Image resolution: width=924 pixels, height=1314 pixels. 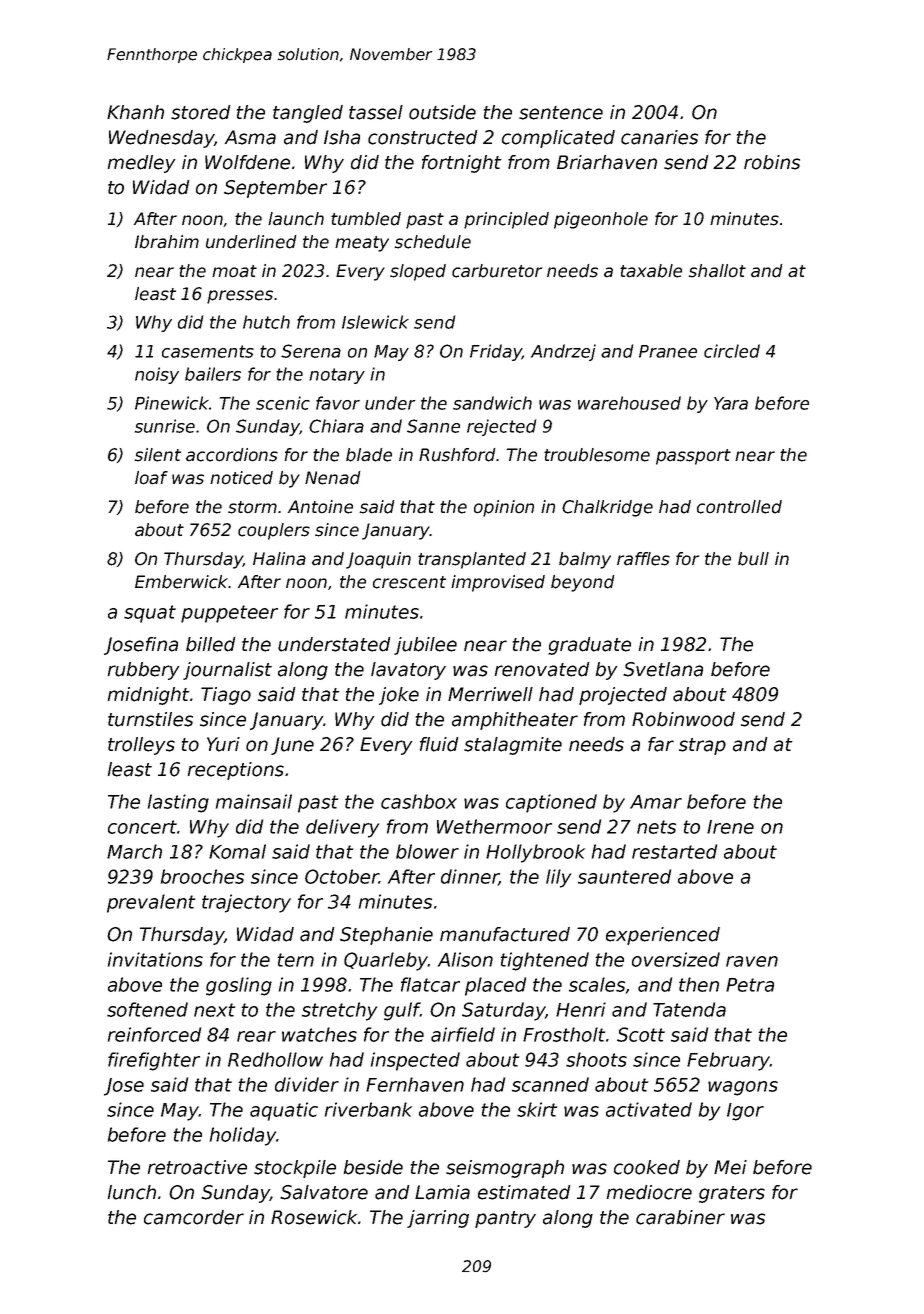 I want to click on robins, so click(x=772, y=162).
